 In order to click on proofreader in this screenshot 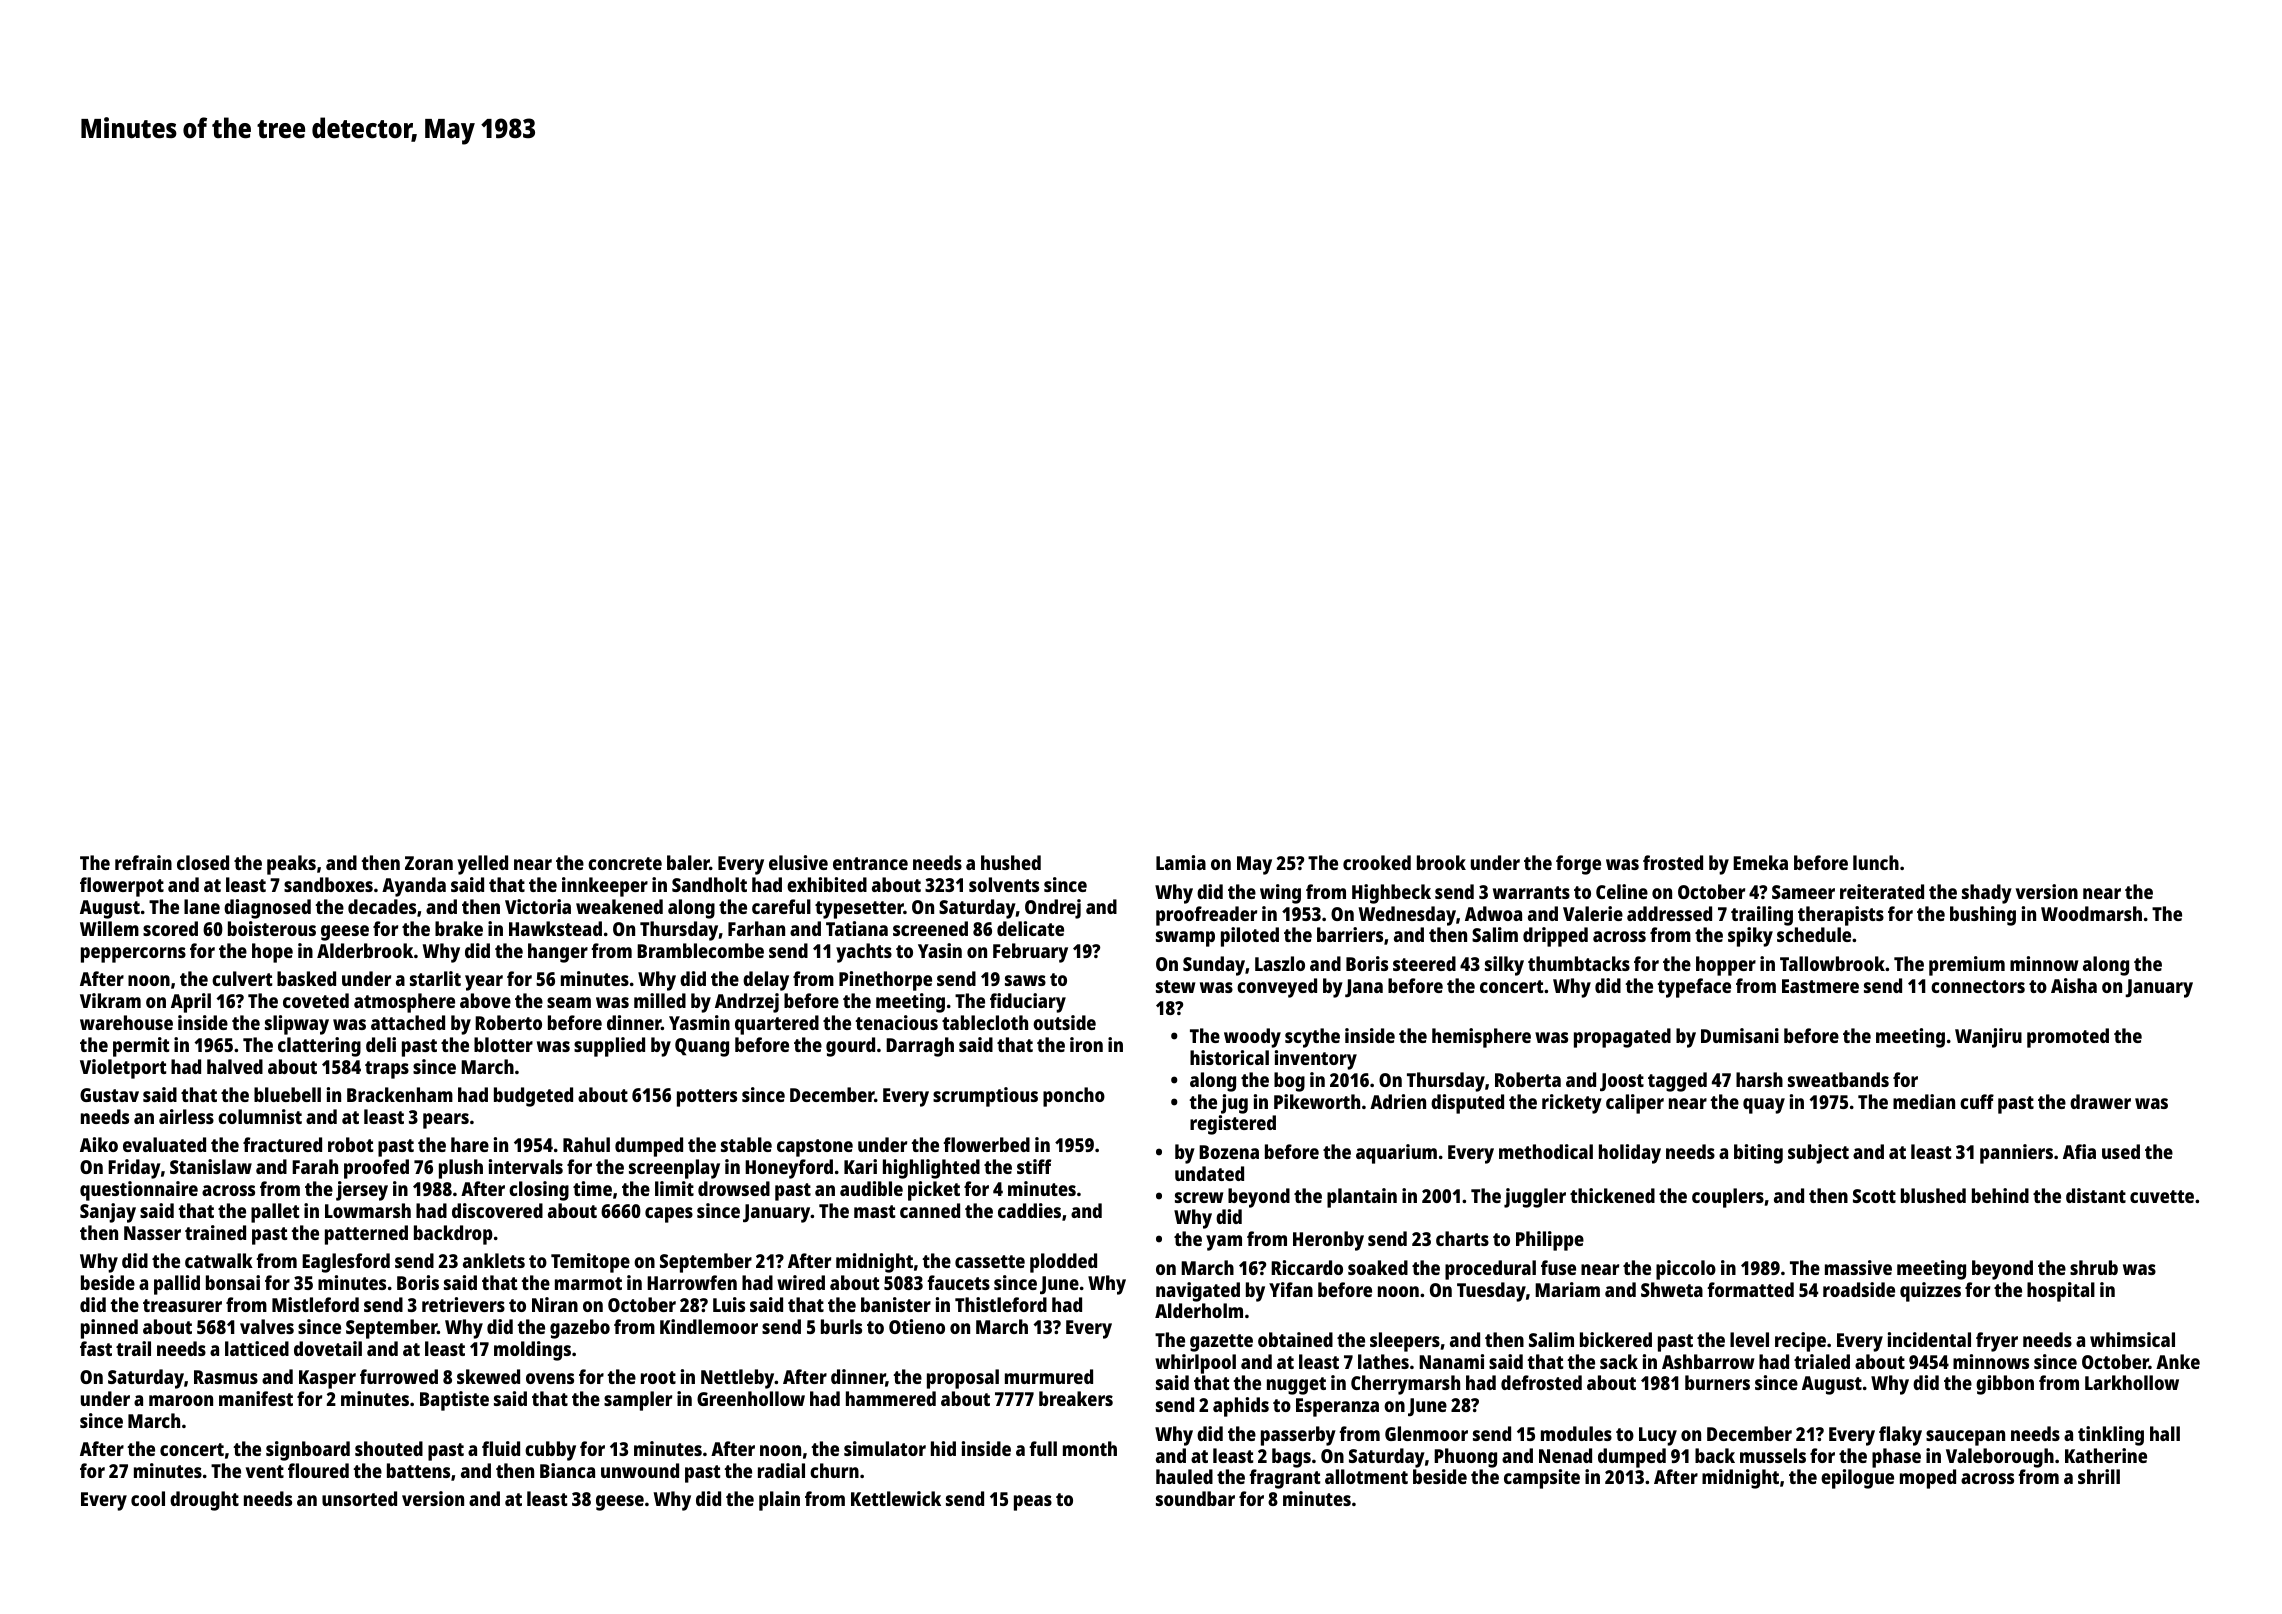, I will do `click(1206, 916)`.
